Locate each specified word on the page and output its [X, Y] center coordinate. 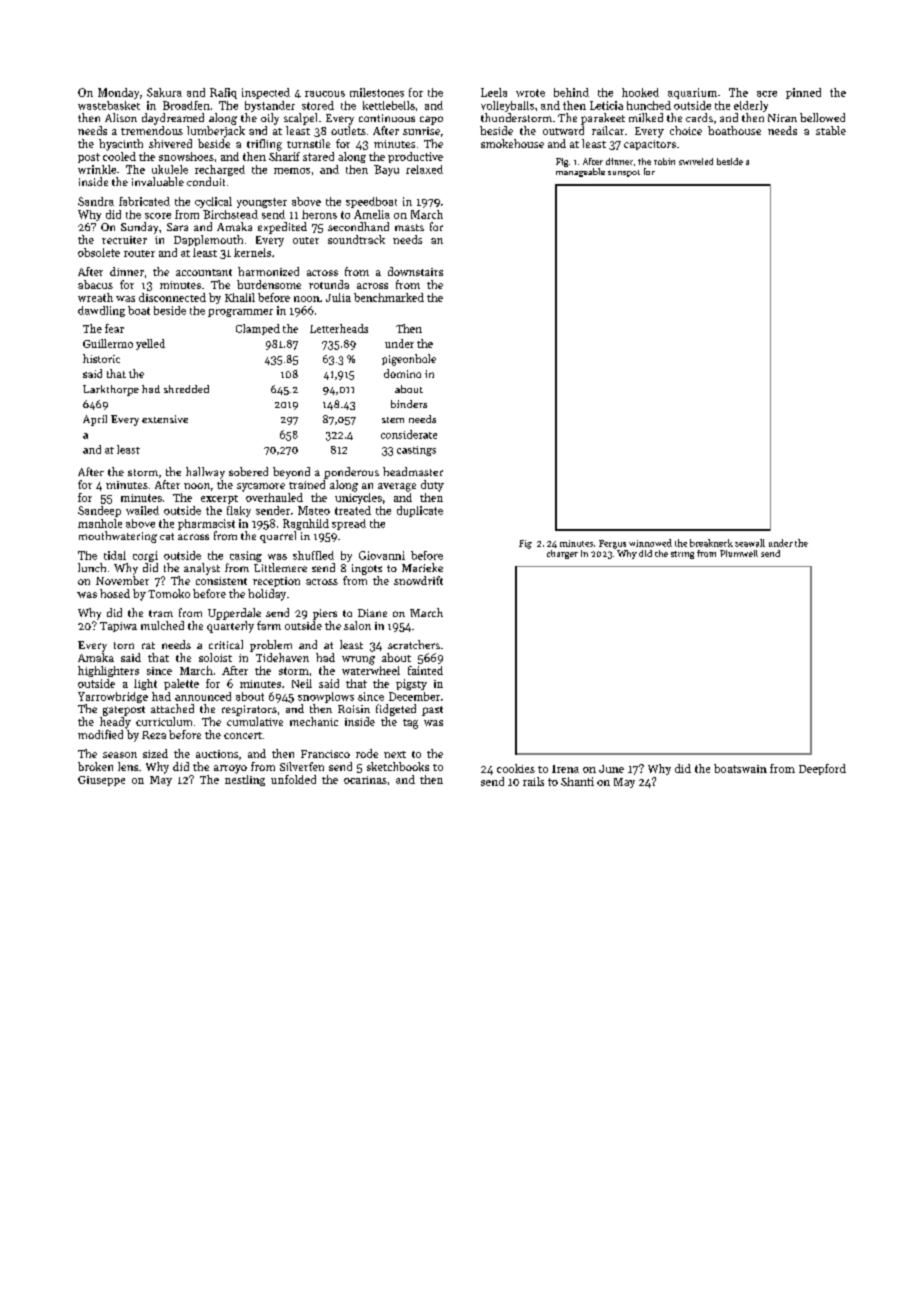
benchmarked [389, 297]
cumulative [255, 721]
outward [563, 130]
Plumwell [739, 553]
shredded [186, 389]
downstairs [415, 271]
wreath [95, 297]
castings [416, 451]
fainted [425, 670]
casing [246, 556]
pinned [803, 93]
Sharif [284, 156]
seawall [750, 543]
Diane [372, 613]
